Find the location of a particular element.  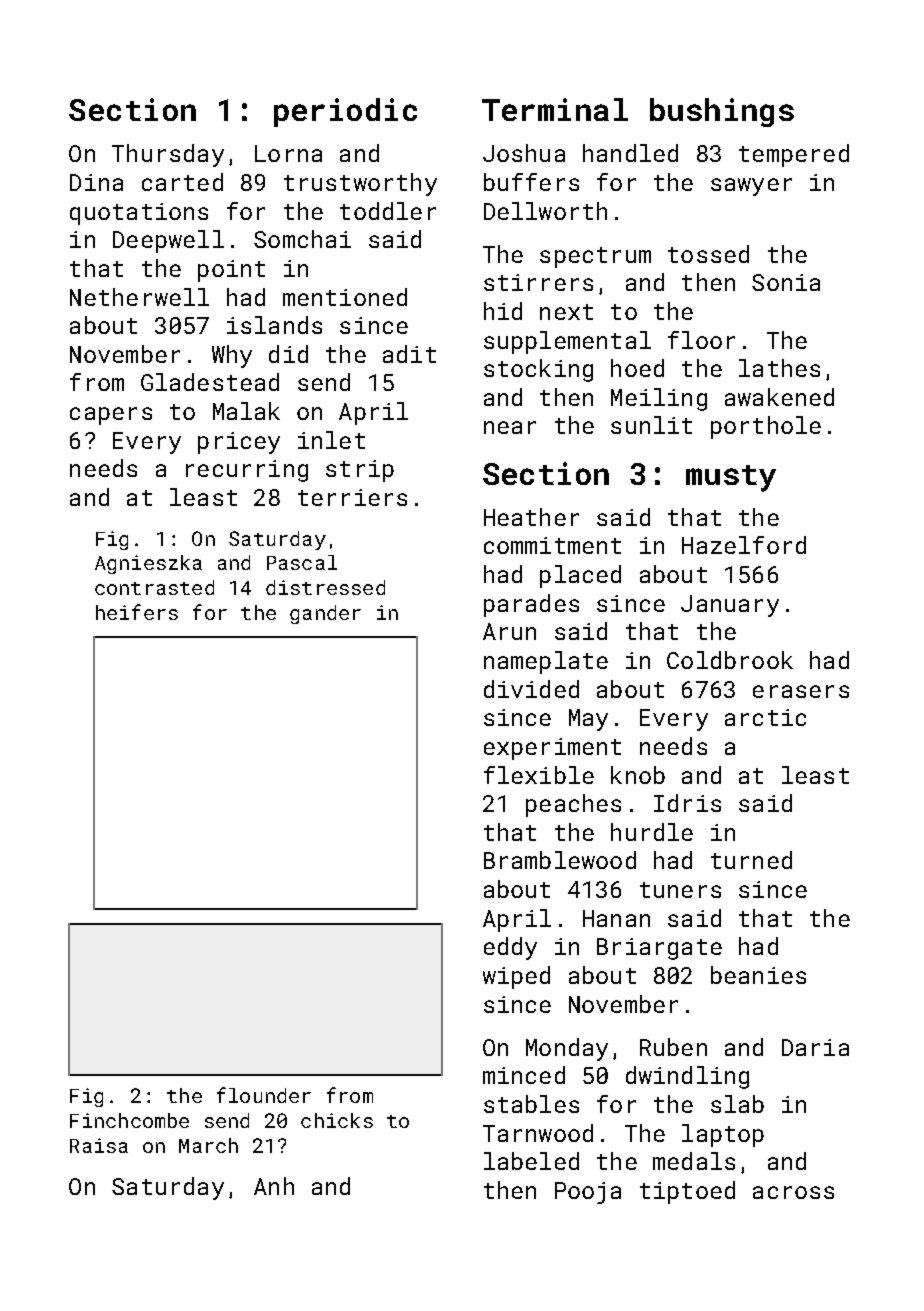

arctic is located at coordinates (765, 717).
